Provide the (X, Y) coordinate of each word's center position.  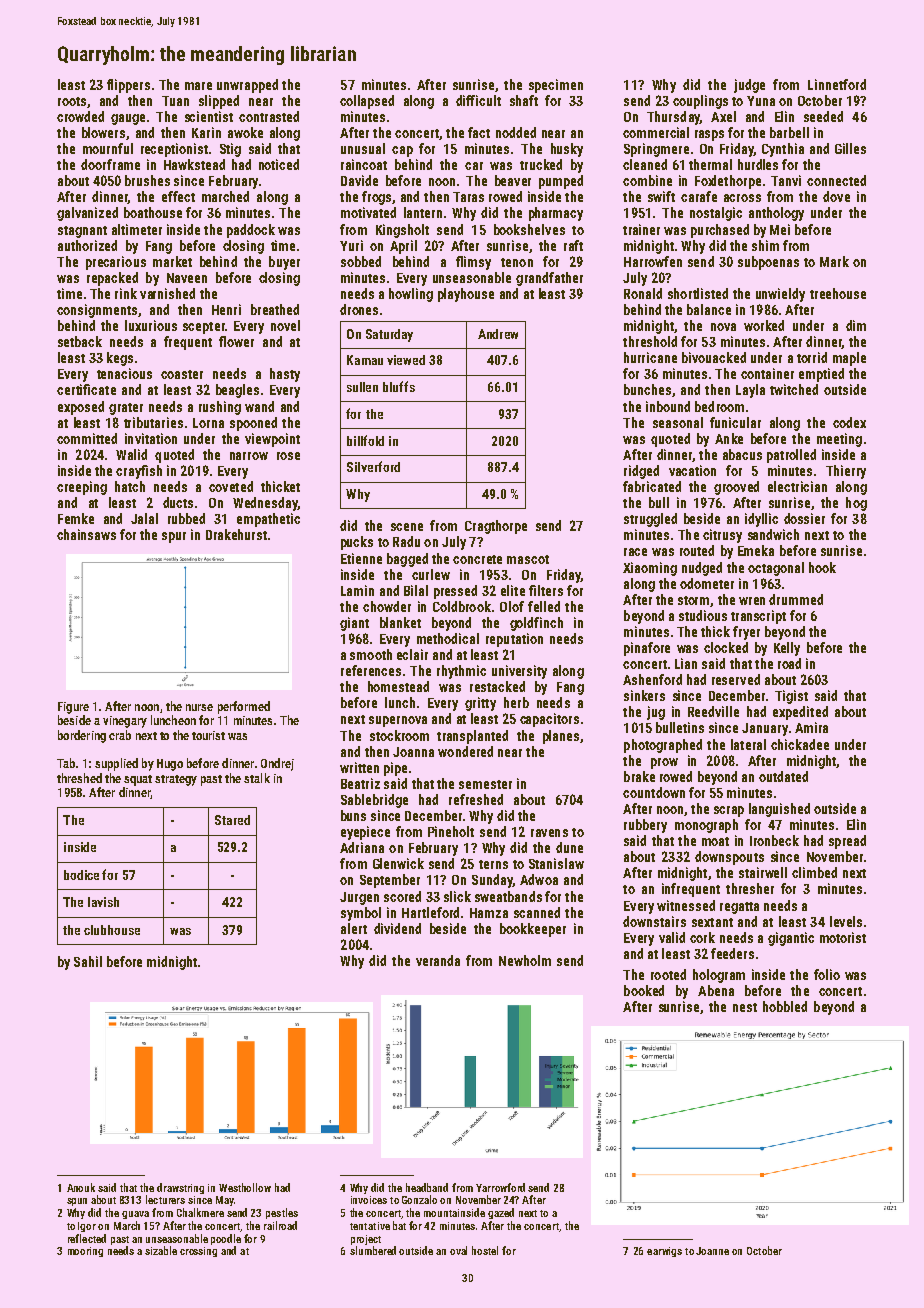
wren (752, 601)
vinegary (125, 722)
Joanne (712, 1251)
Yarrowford (500, 1187)
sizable (161, 1250)
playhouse (466, 295)
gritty (480, 704)
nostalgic (716, 214)
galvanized (87, 214)
